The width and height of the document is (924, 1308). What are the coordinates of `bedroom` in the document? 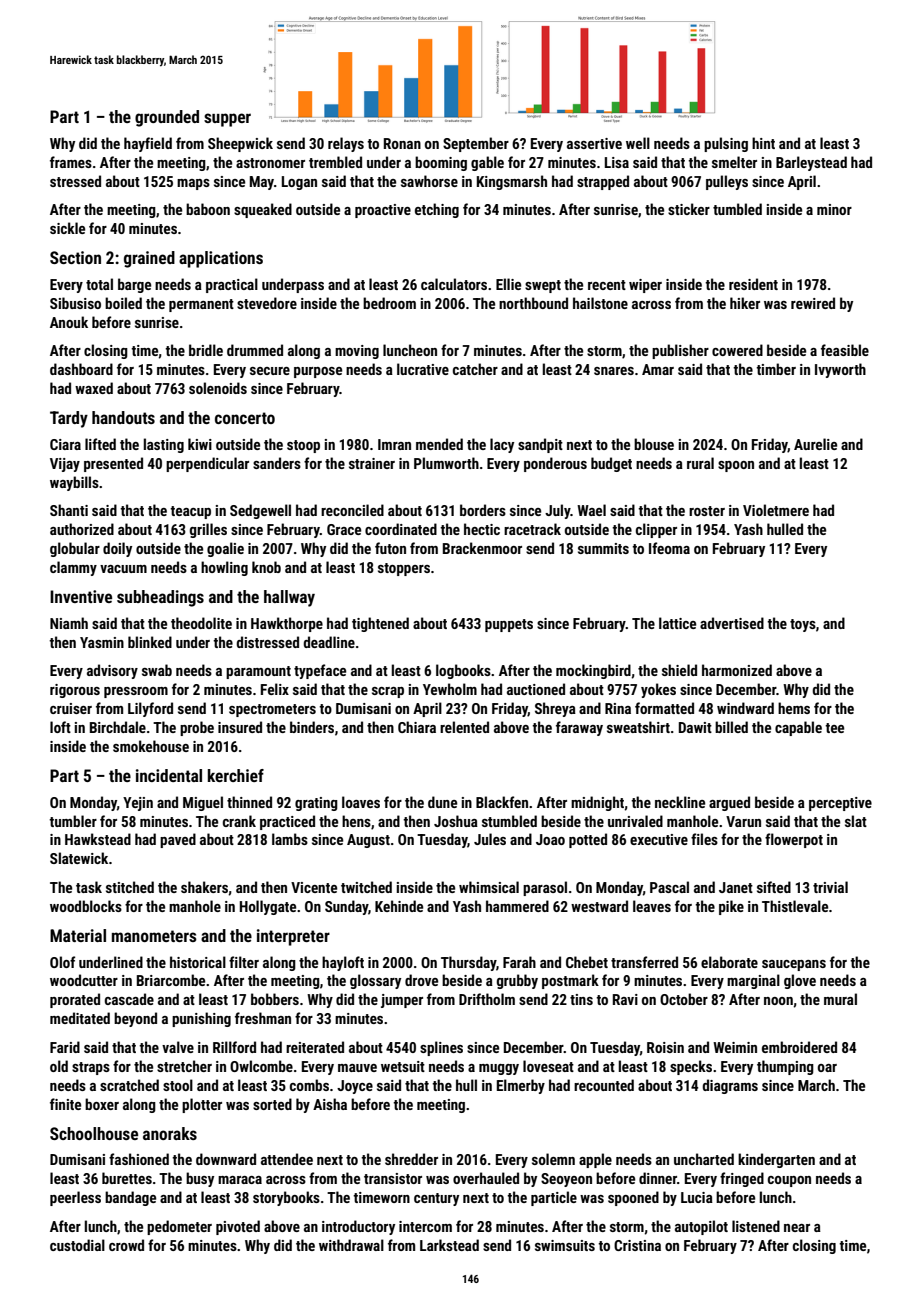 It's located at (389, 303).
